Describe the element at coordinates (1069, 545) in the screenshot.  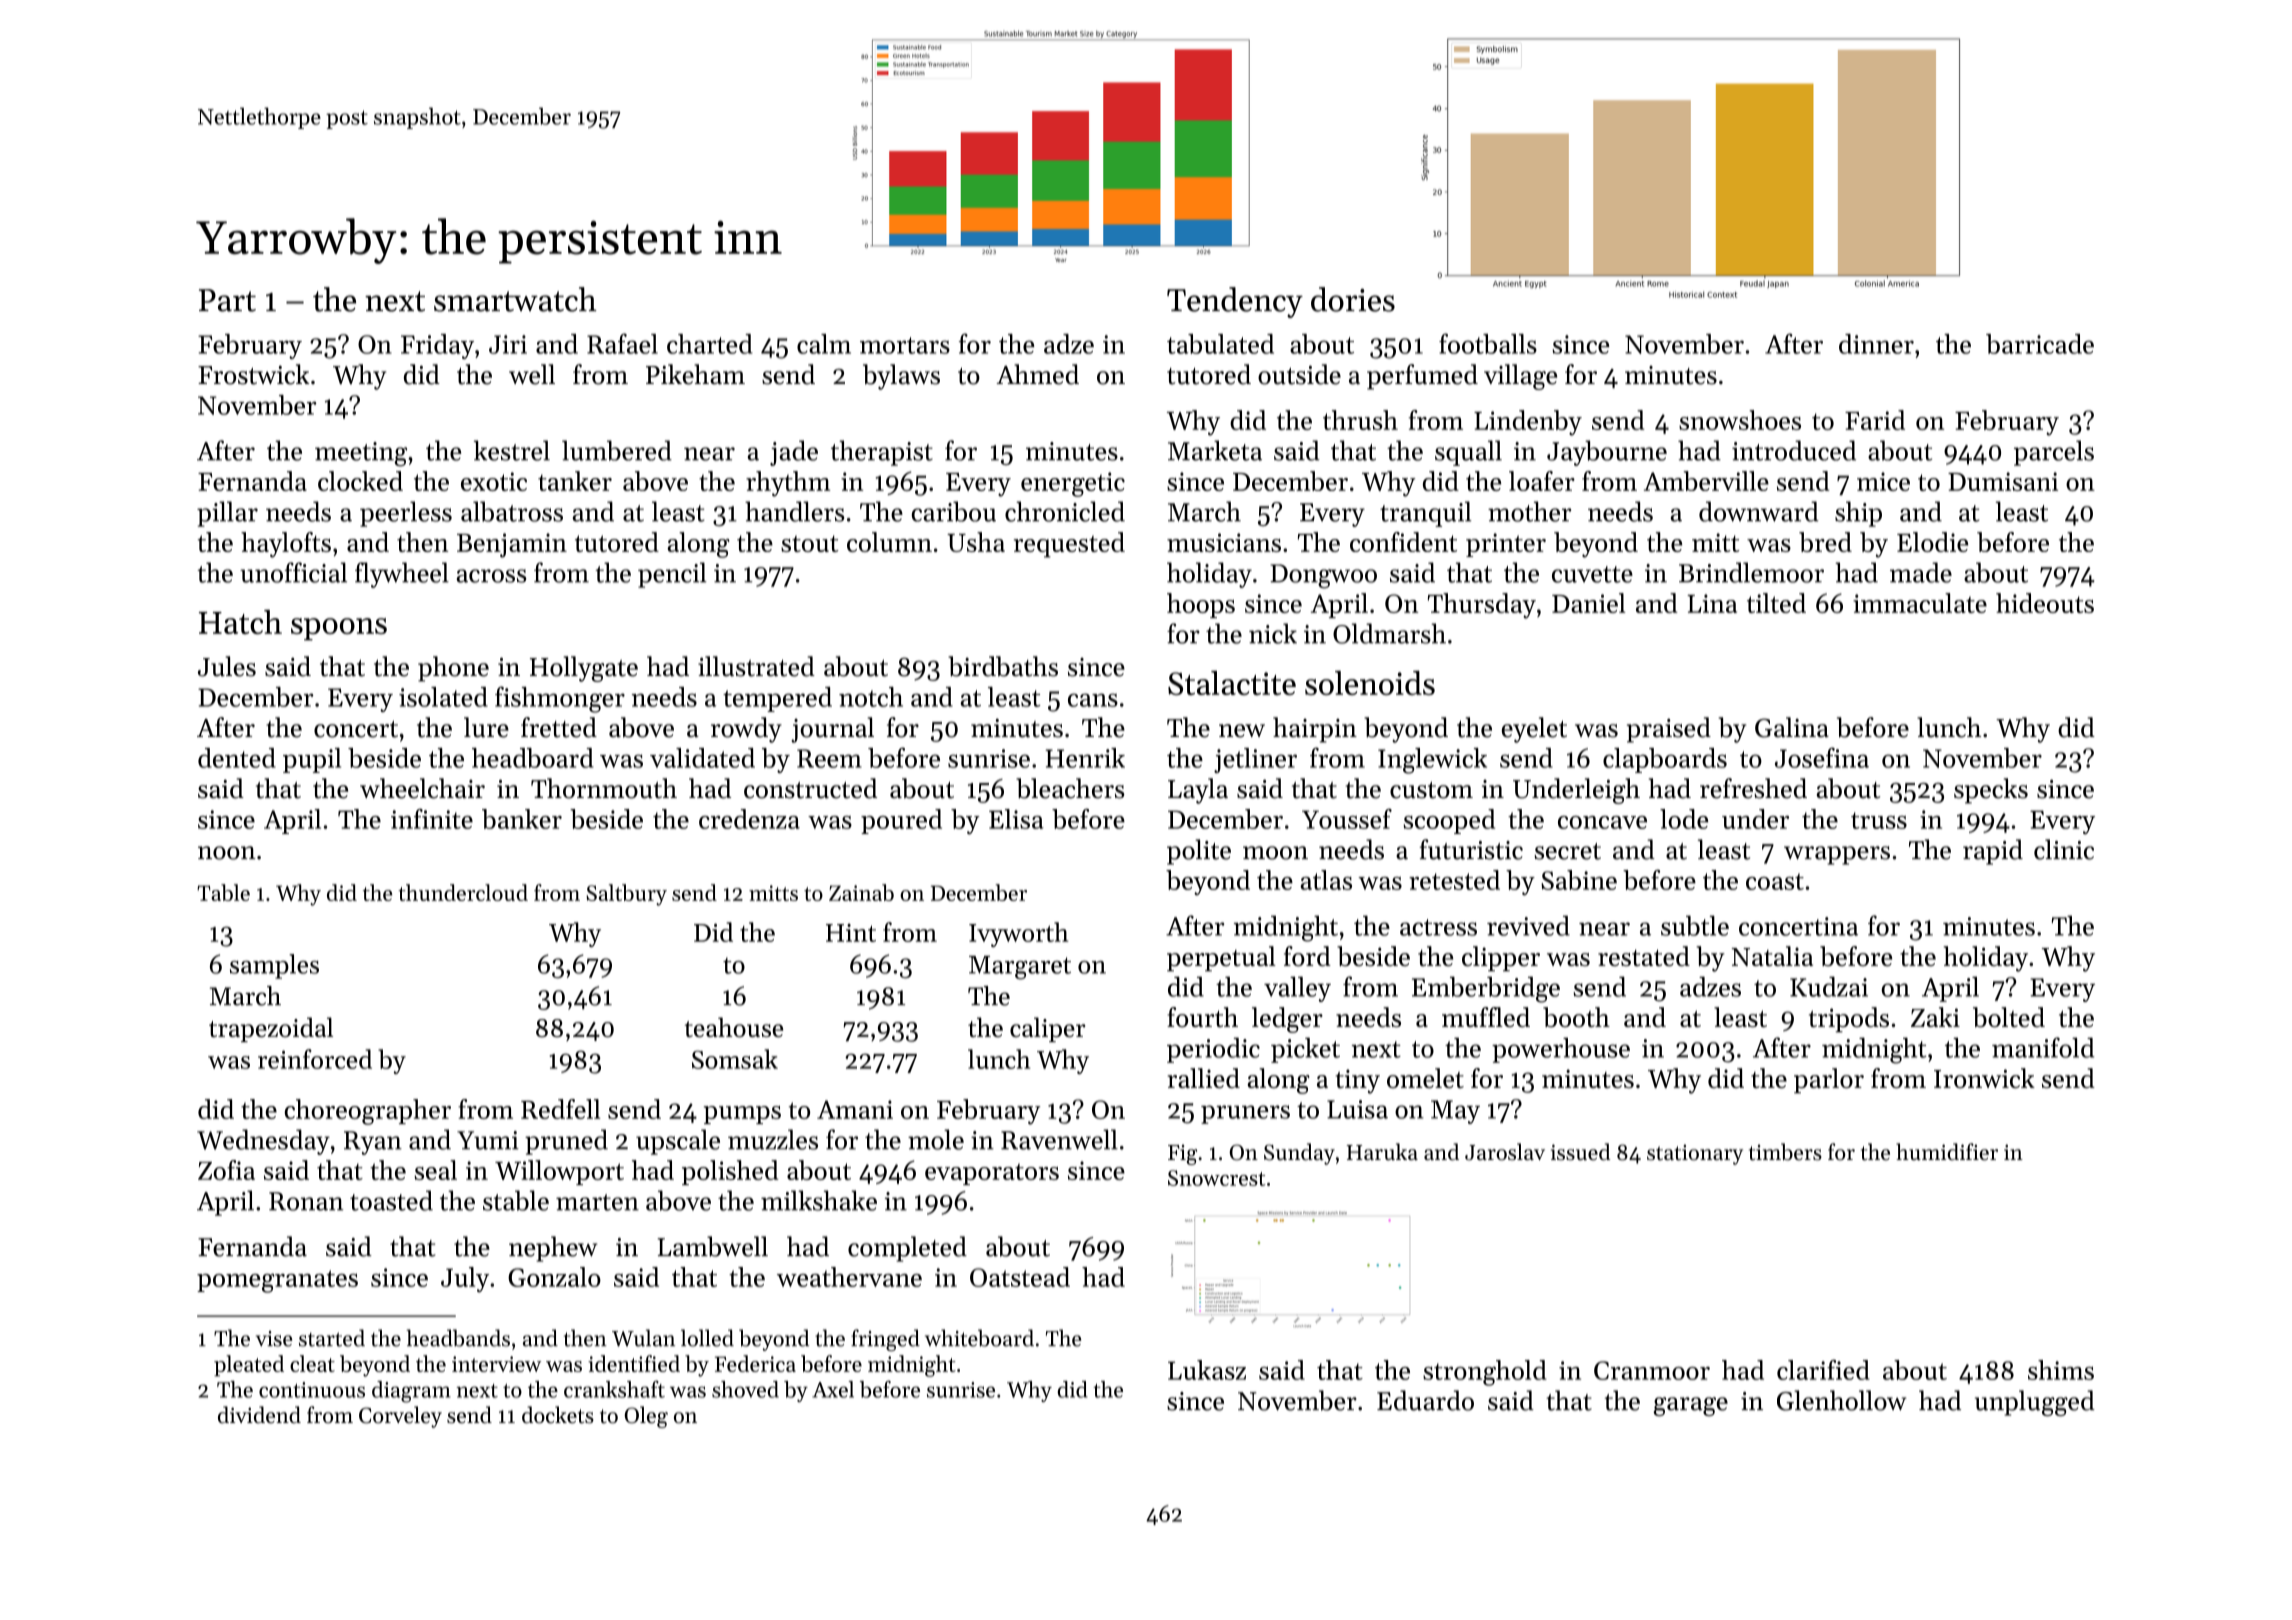
I see `requested` at that location.
